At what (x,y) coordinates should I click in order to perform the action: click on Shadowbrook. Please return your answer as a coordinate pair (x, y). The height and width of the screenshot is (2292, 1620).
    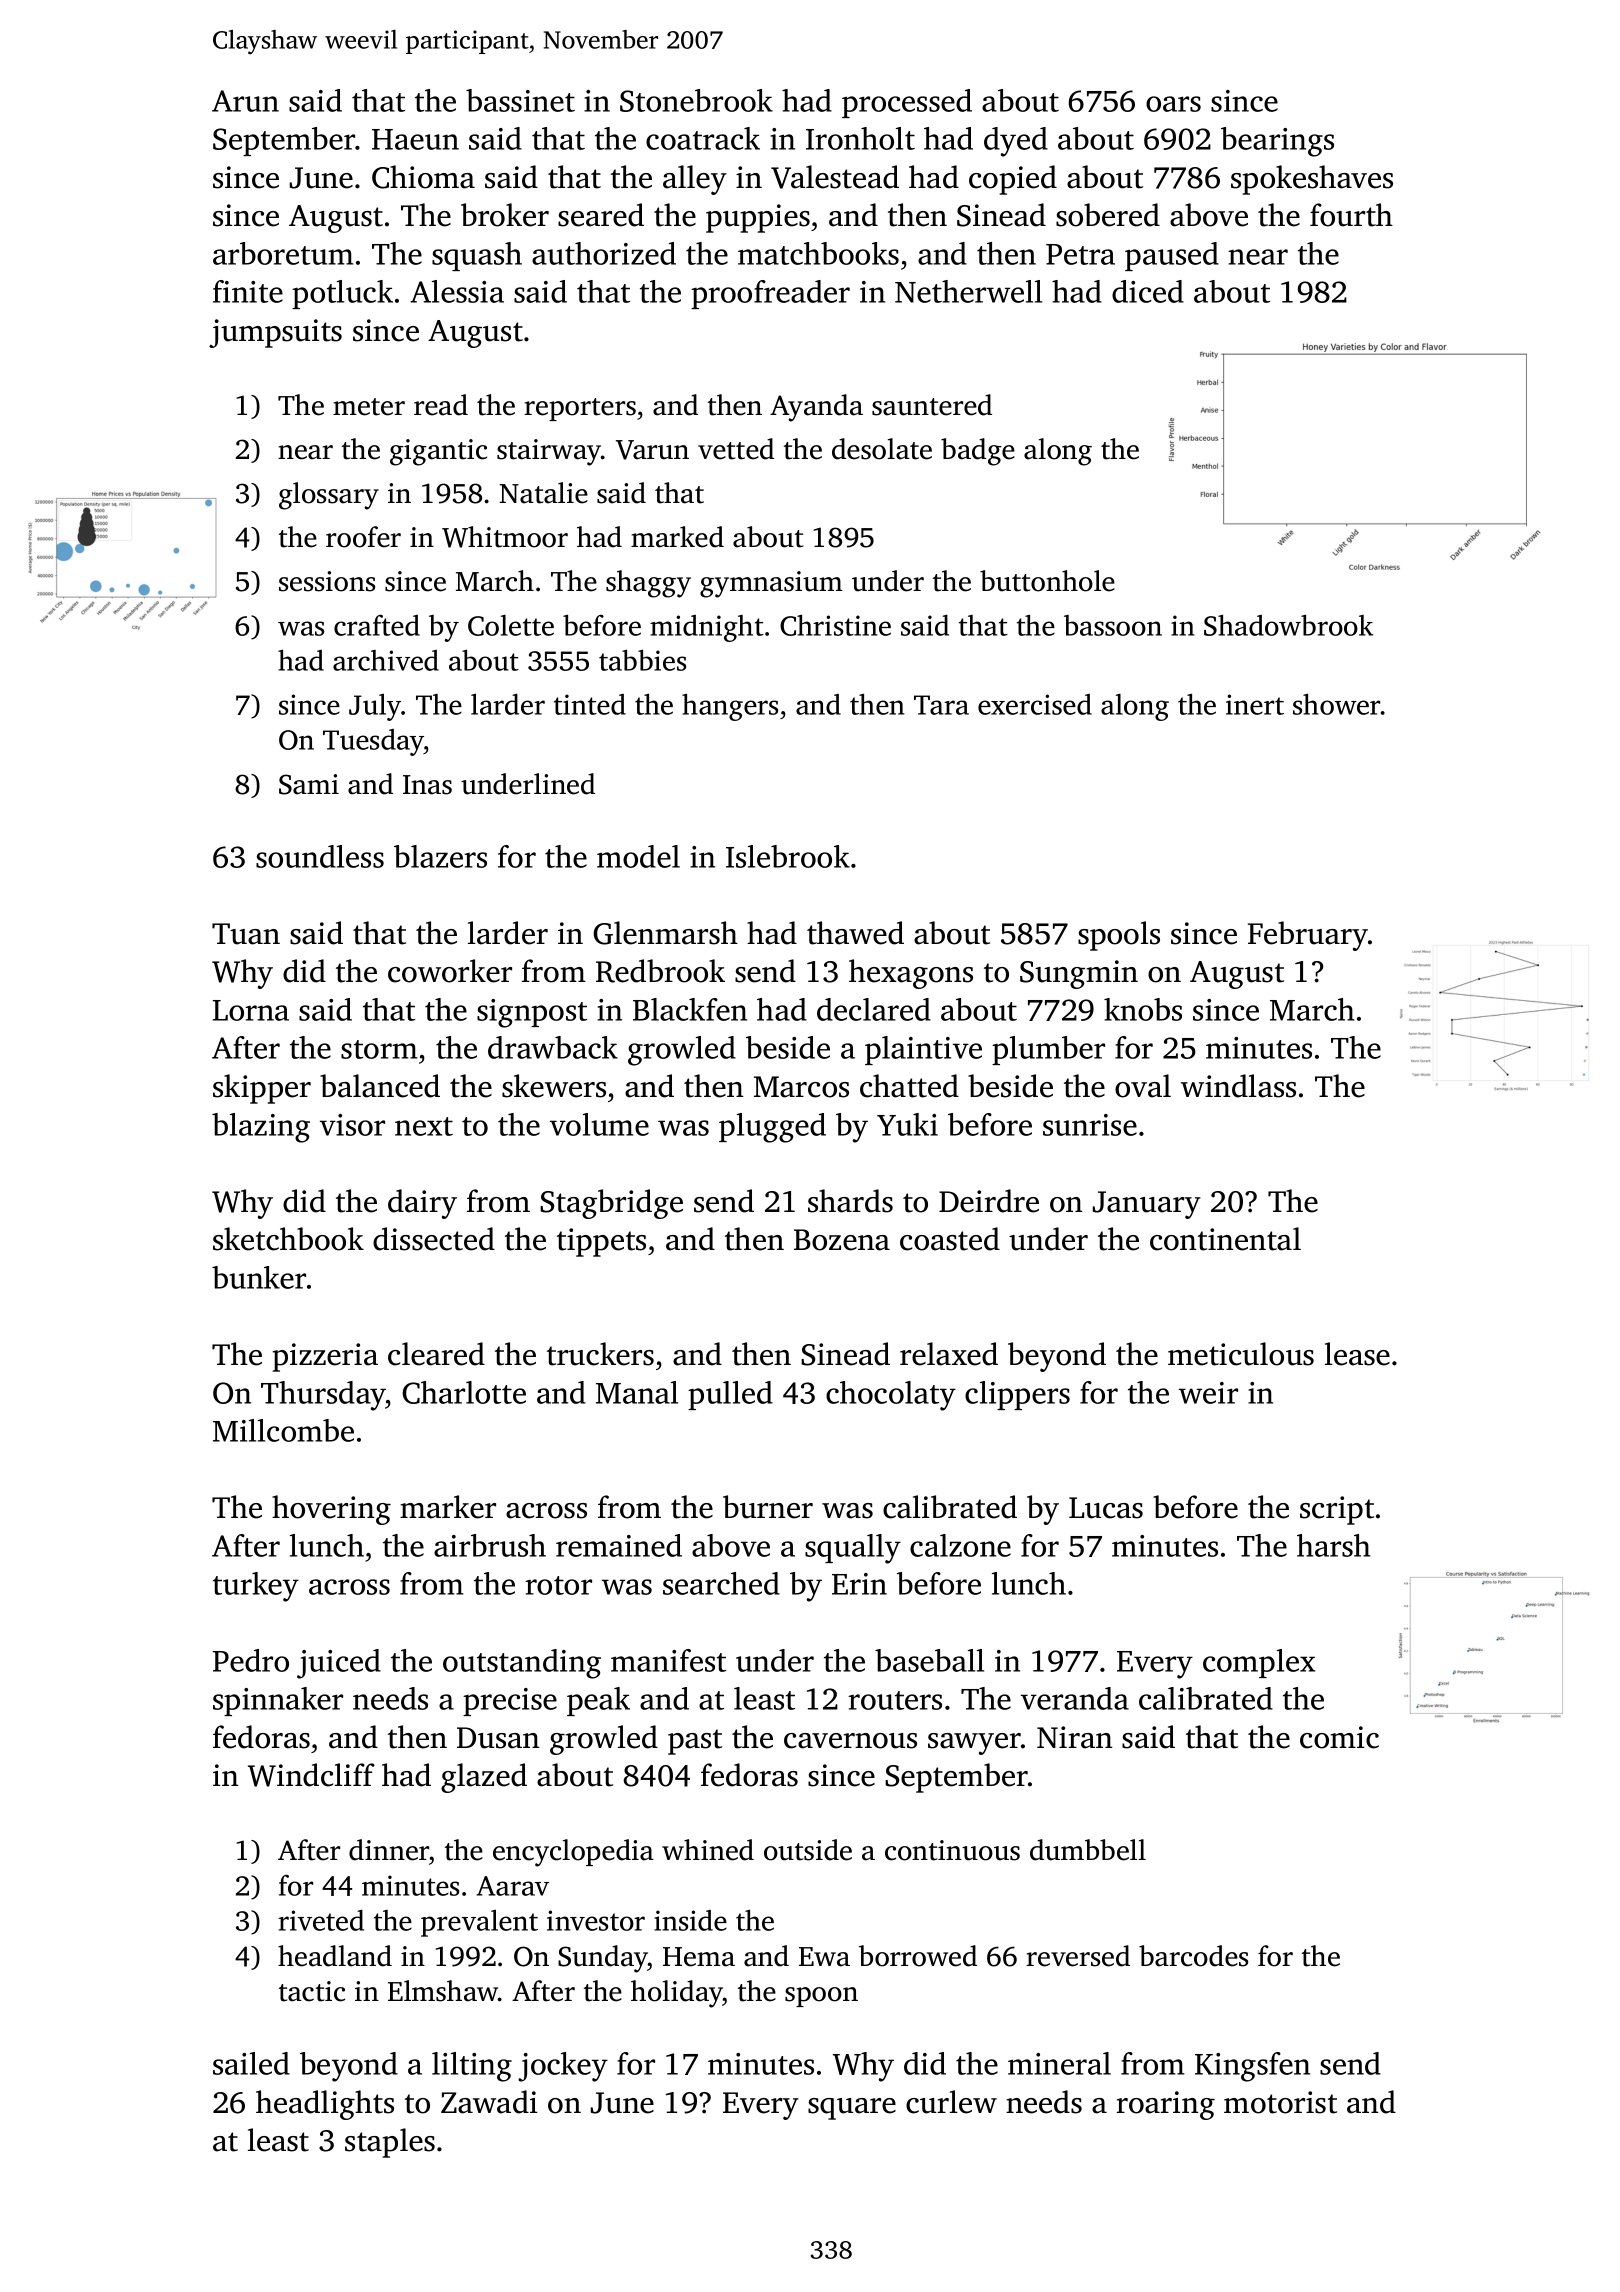
    Looking at the image, I should click on (1288, 625).
